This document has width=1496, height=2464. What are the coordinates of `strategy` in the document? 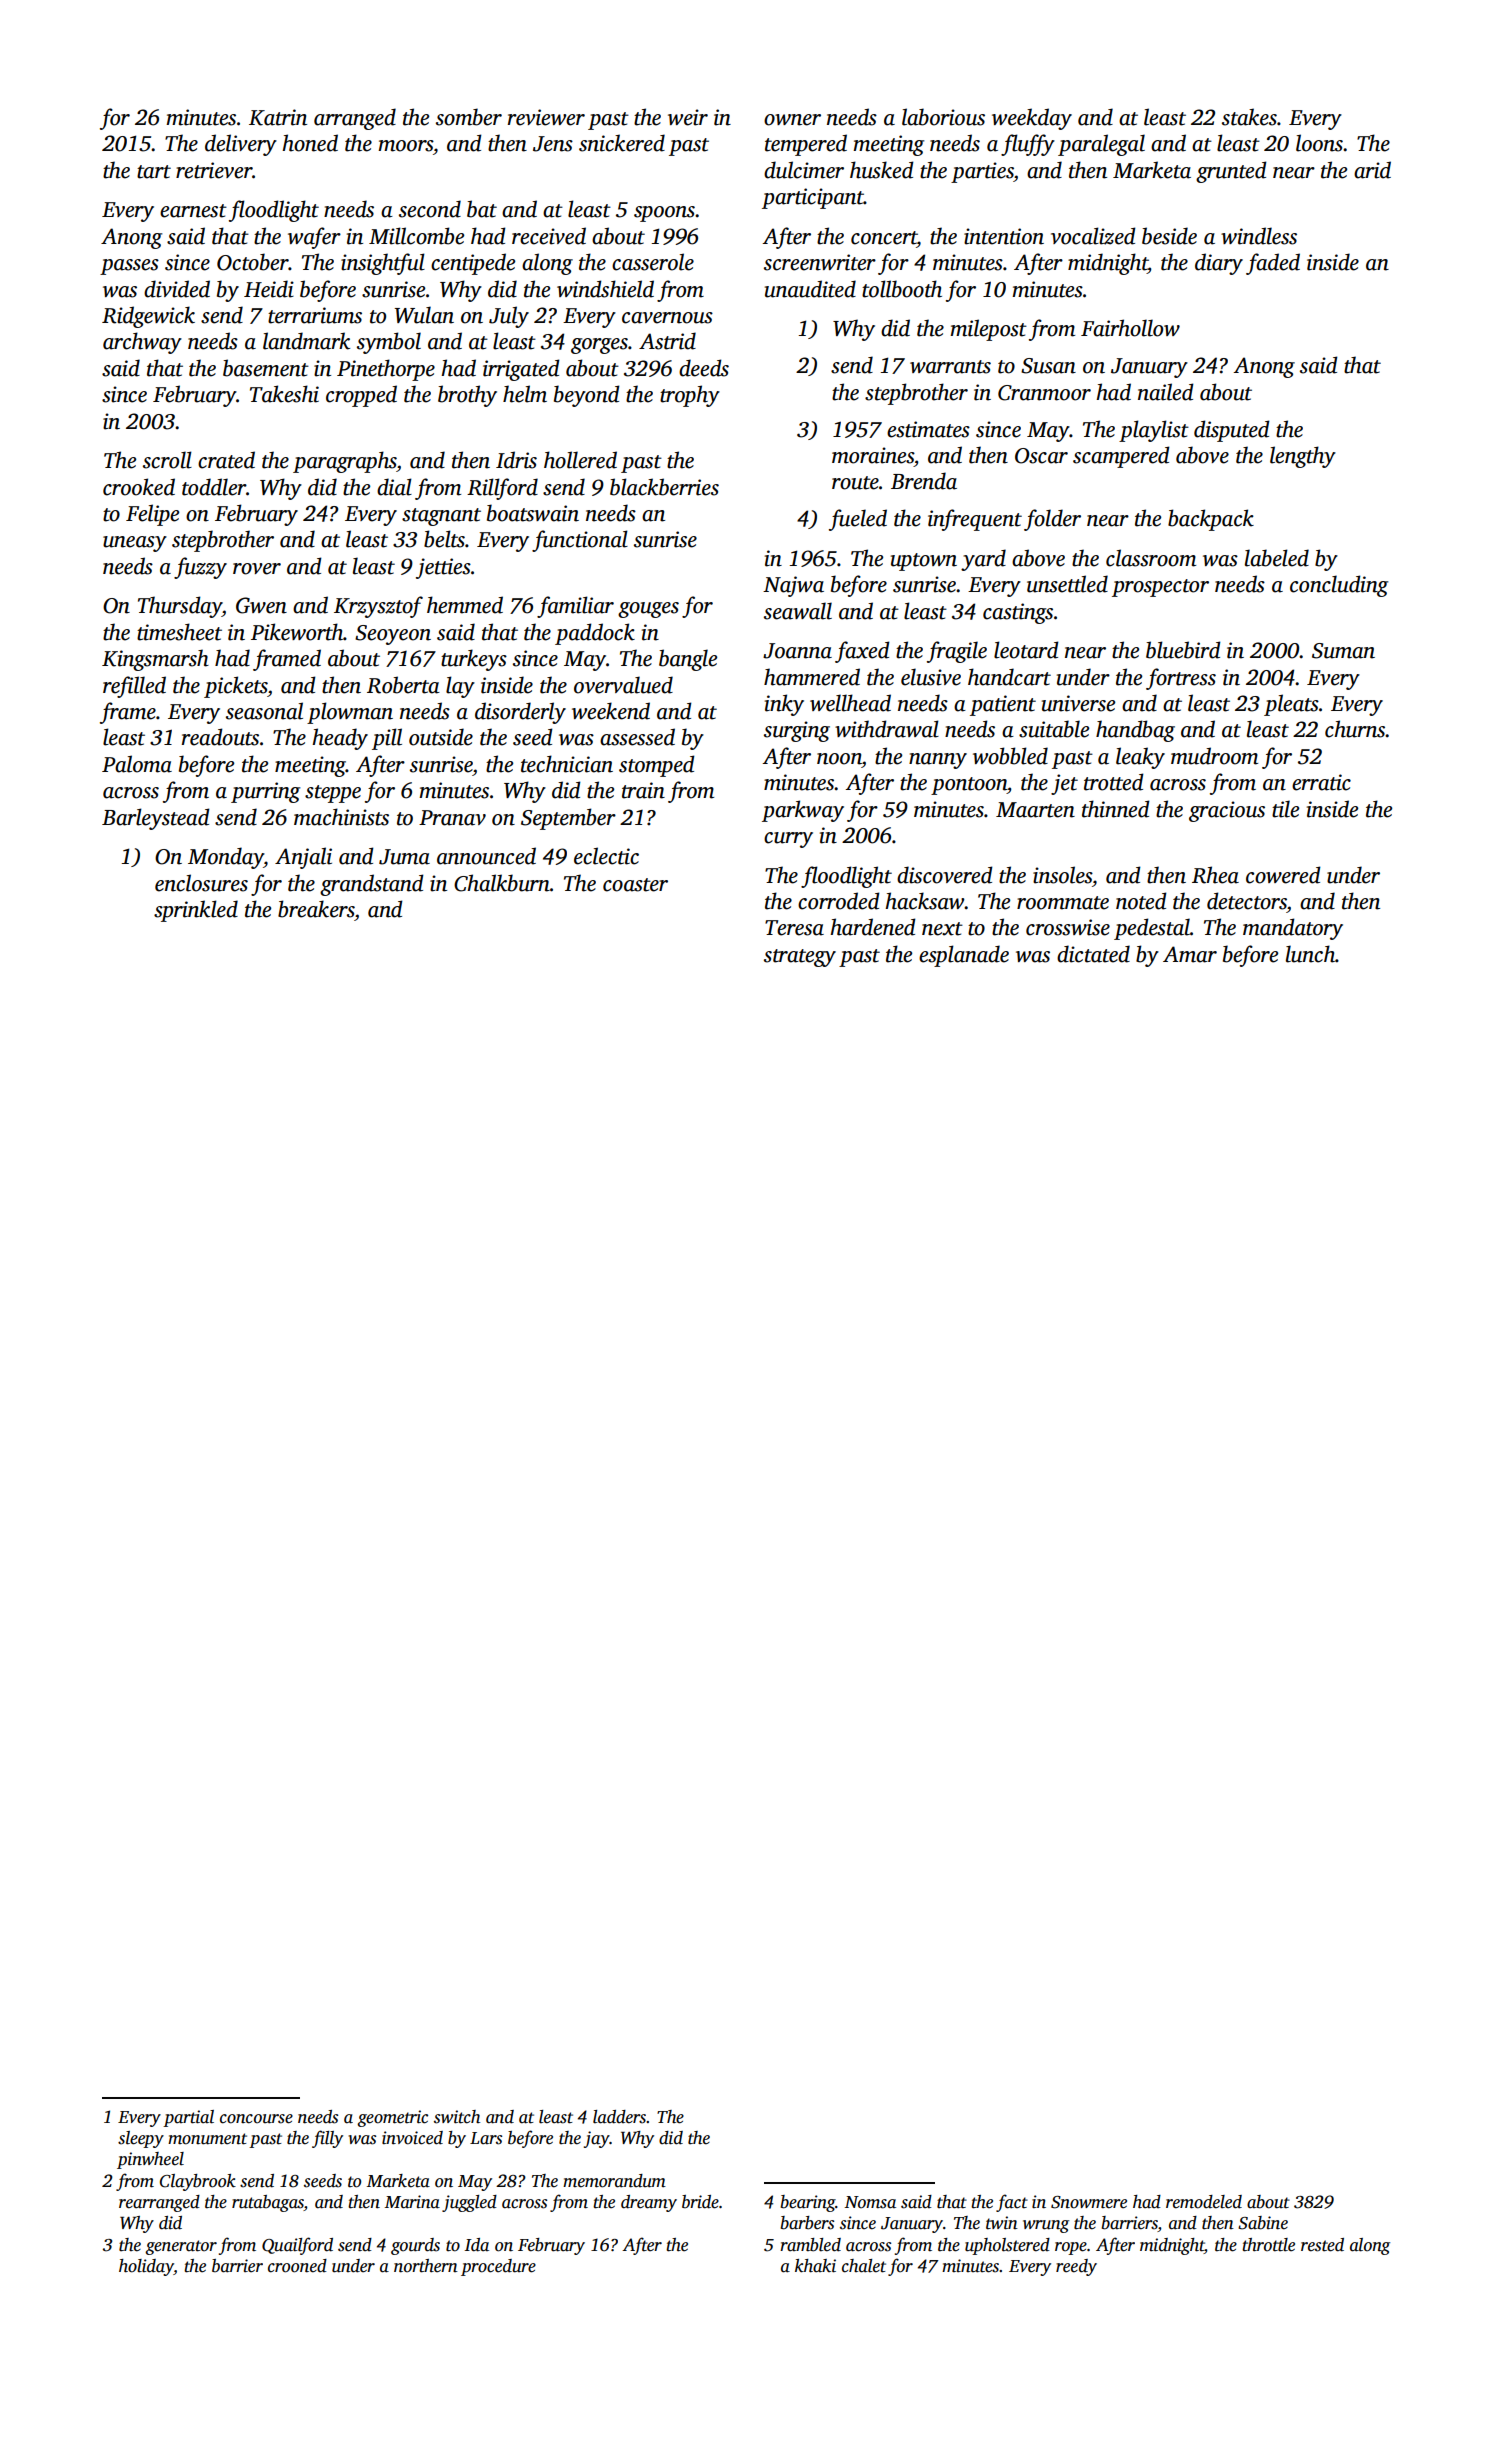 It's located at (800, 958).
